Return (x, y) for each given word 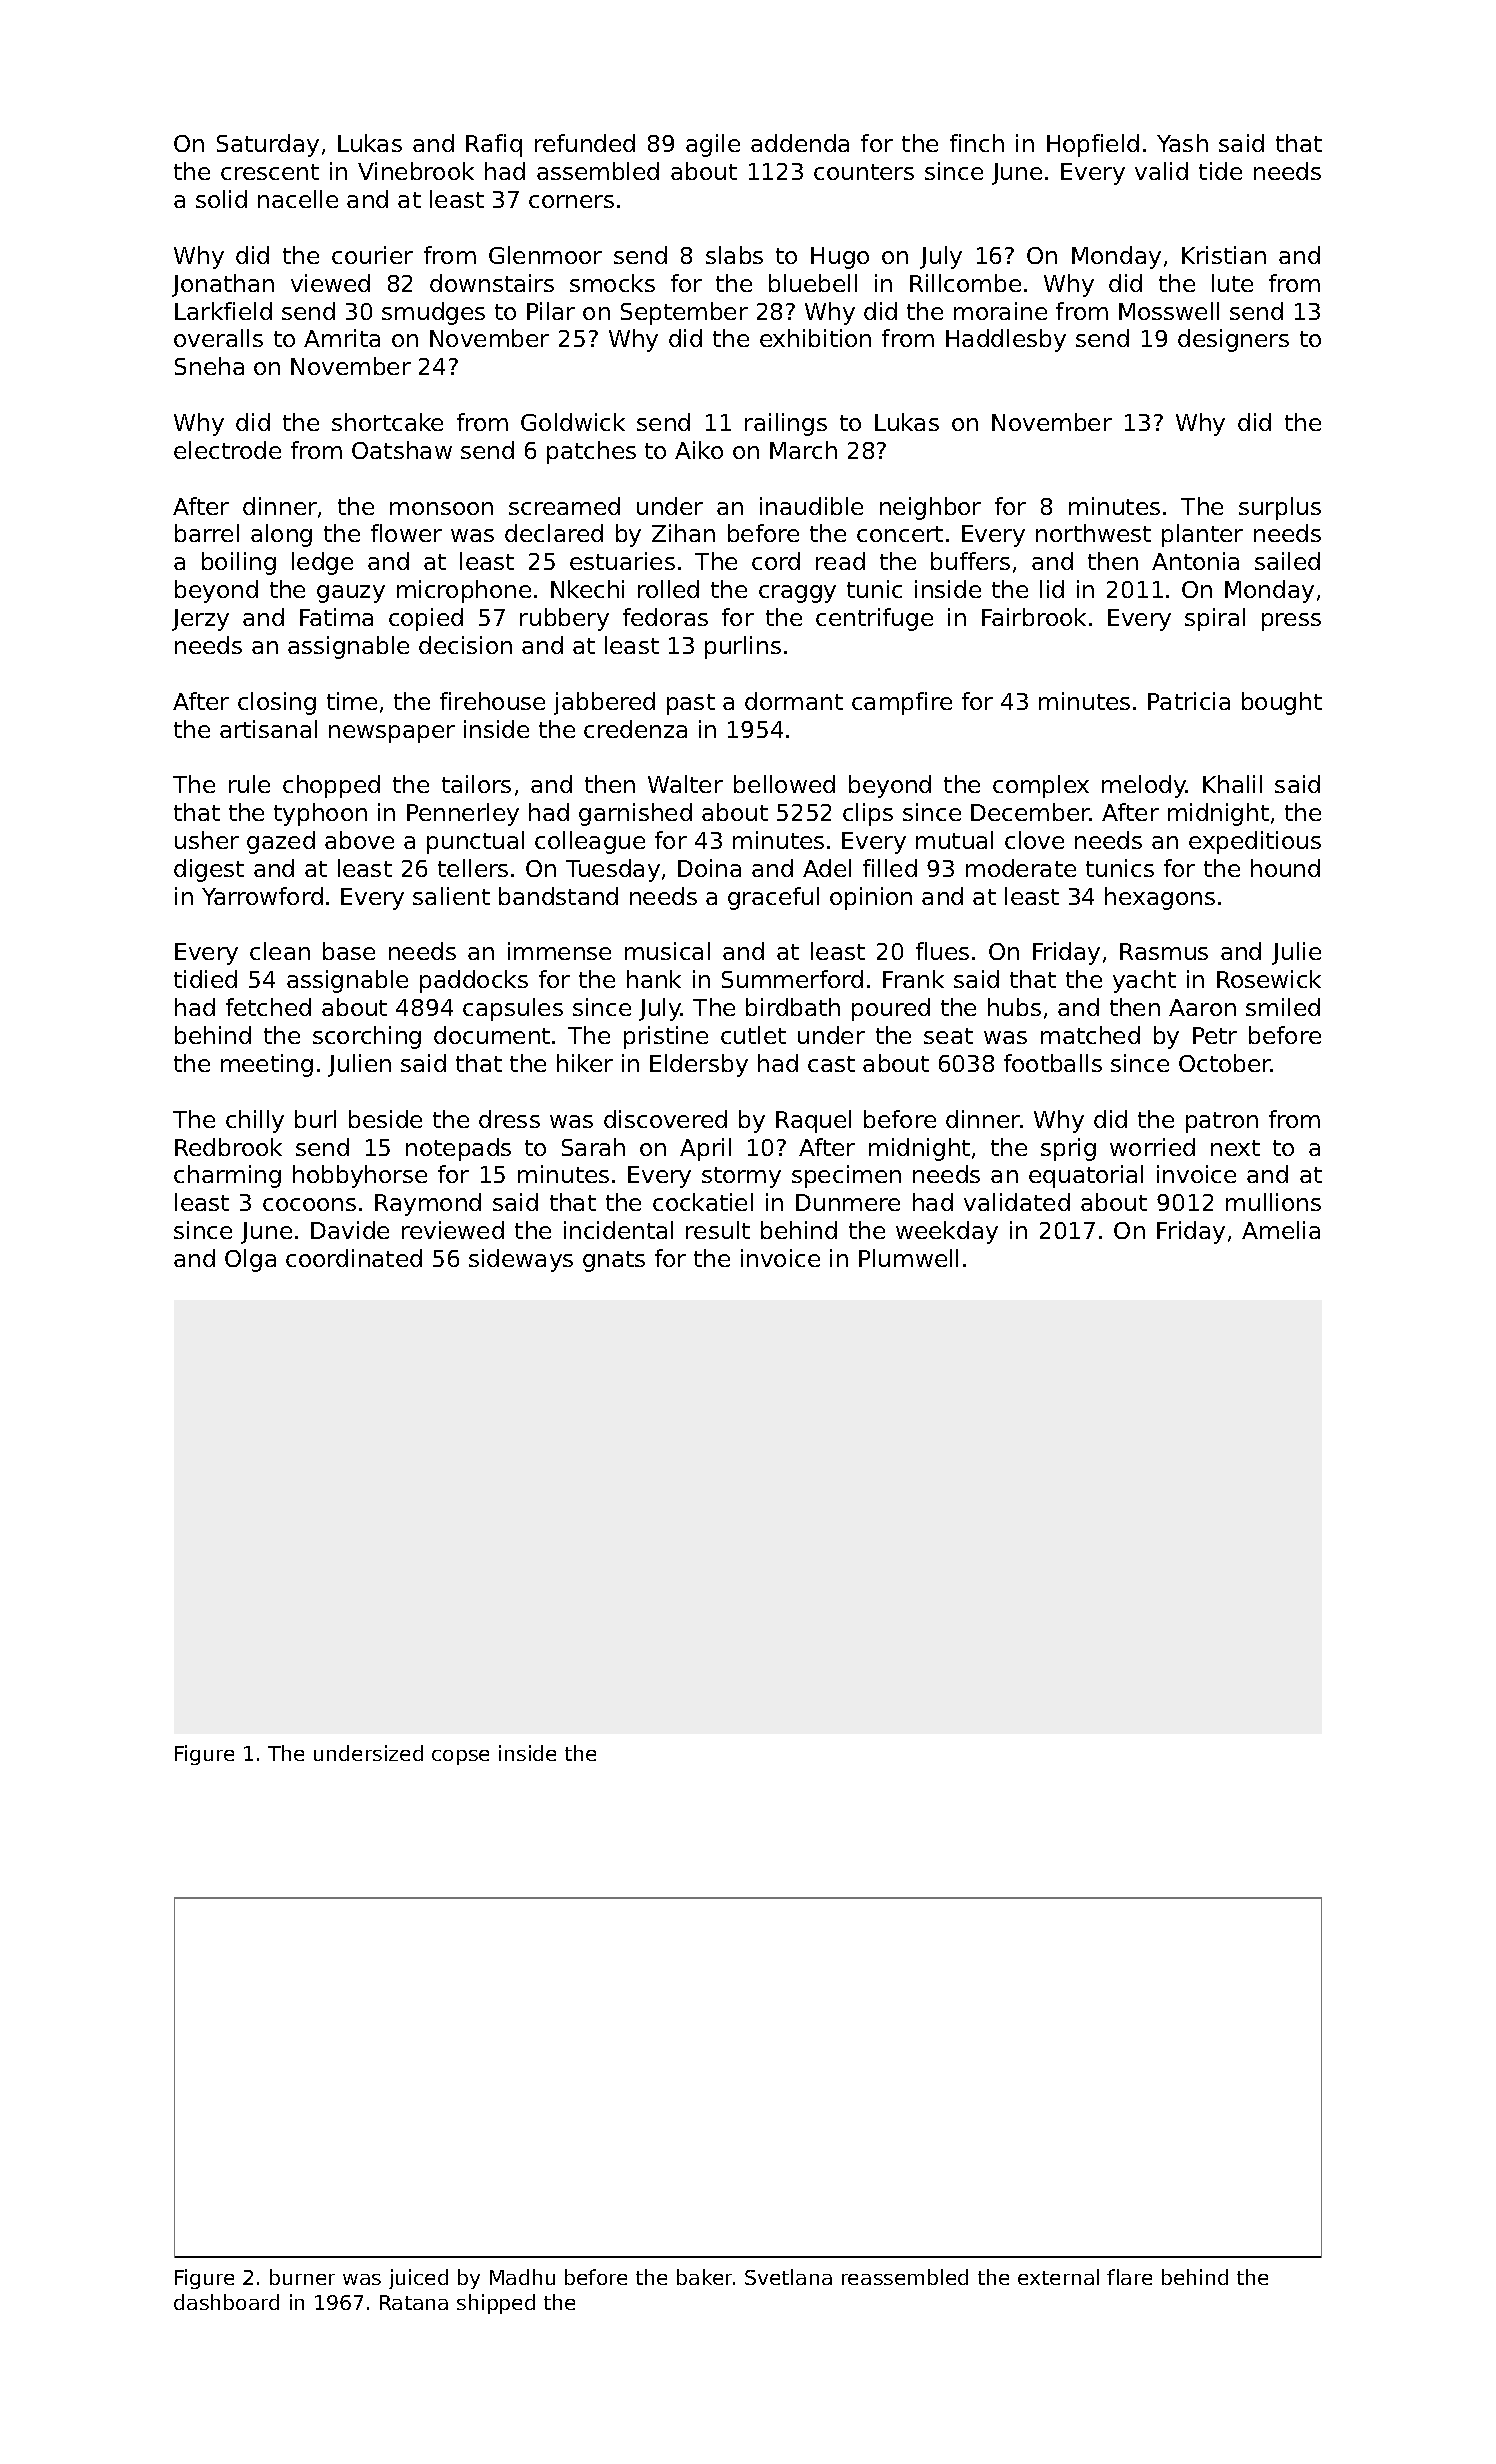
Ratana (414, 2302)
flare (1129, 2277)
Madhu (522, 2277)
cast (831, 1064)
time (352, 701)
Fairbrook (1034, 617)
